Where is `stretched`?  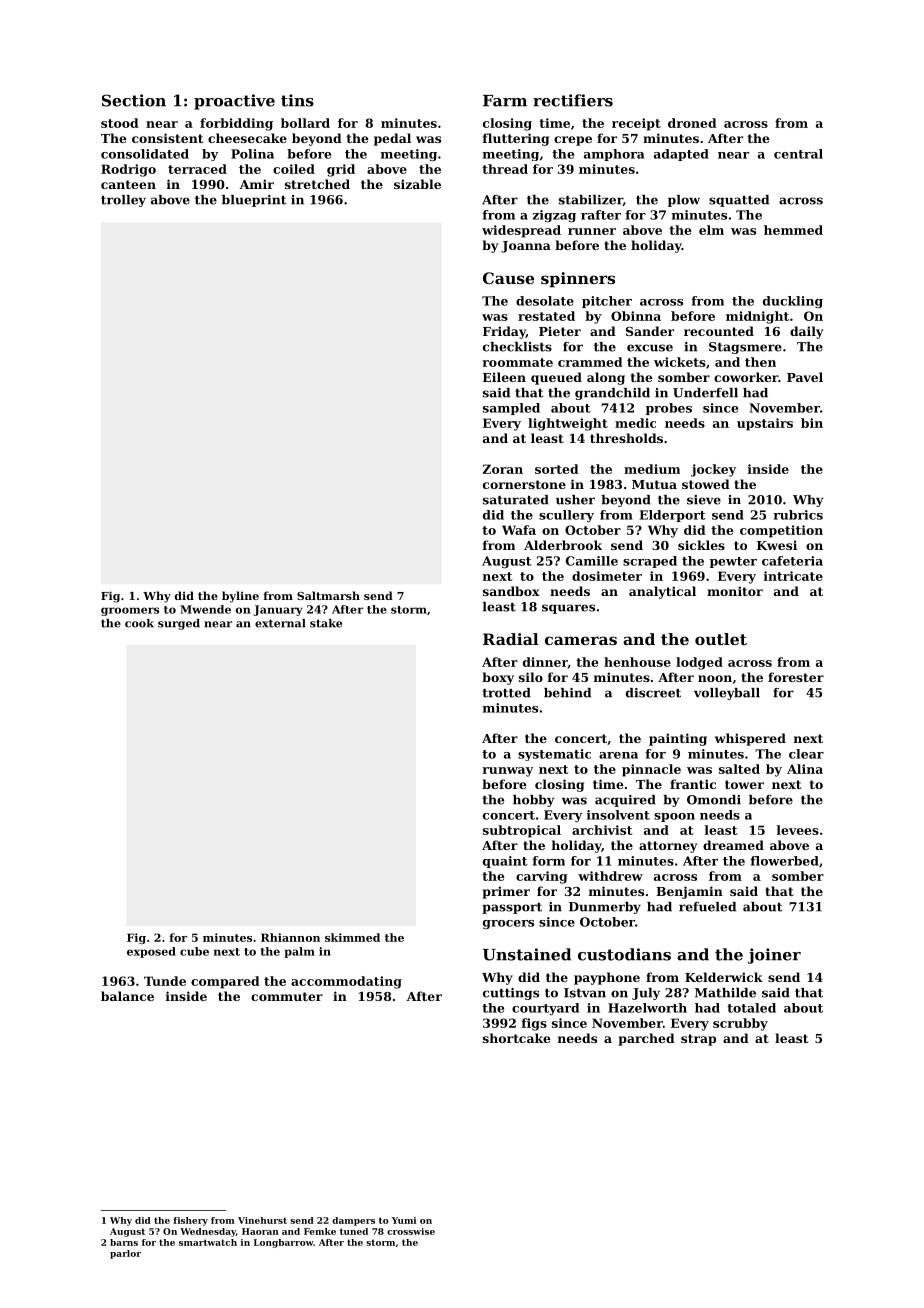 stretched is located at coordinates (317, 184).
